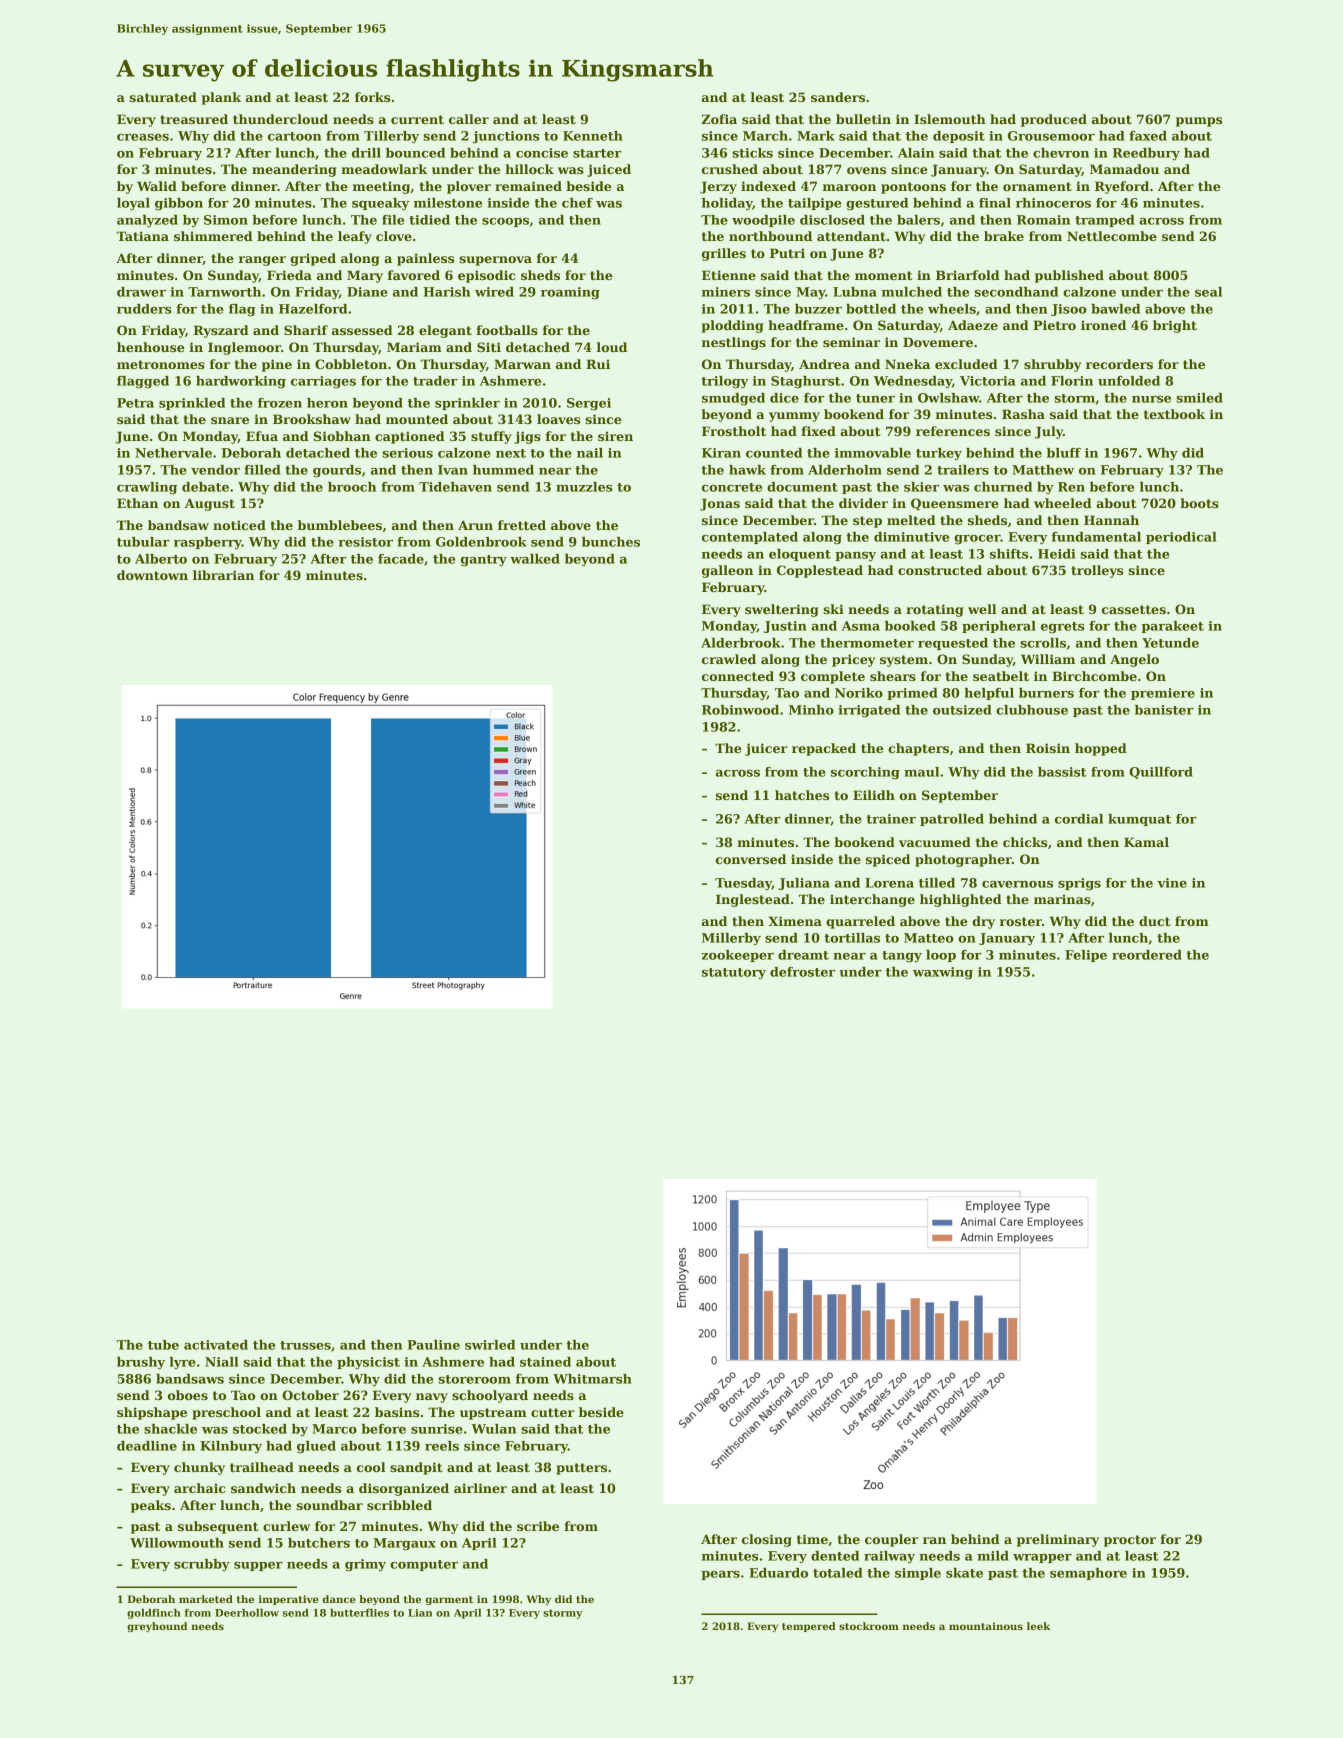 The image size is (1343, 1738). I want to click on downtown, so click(152, 575).
